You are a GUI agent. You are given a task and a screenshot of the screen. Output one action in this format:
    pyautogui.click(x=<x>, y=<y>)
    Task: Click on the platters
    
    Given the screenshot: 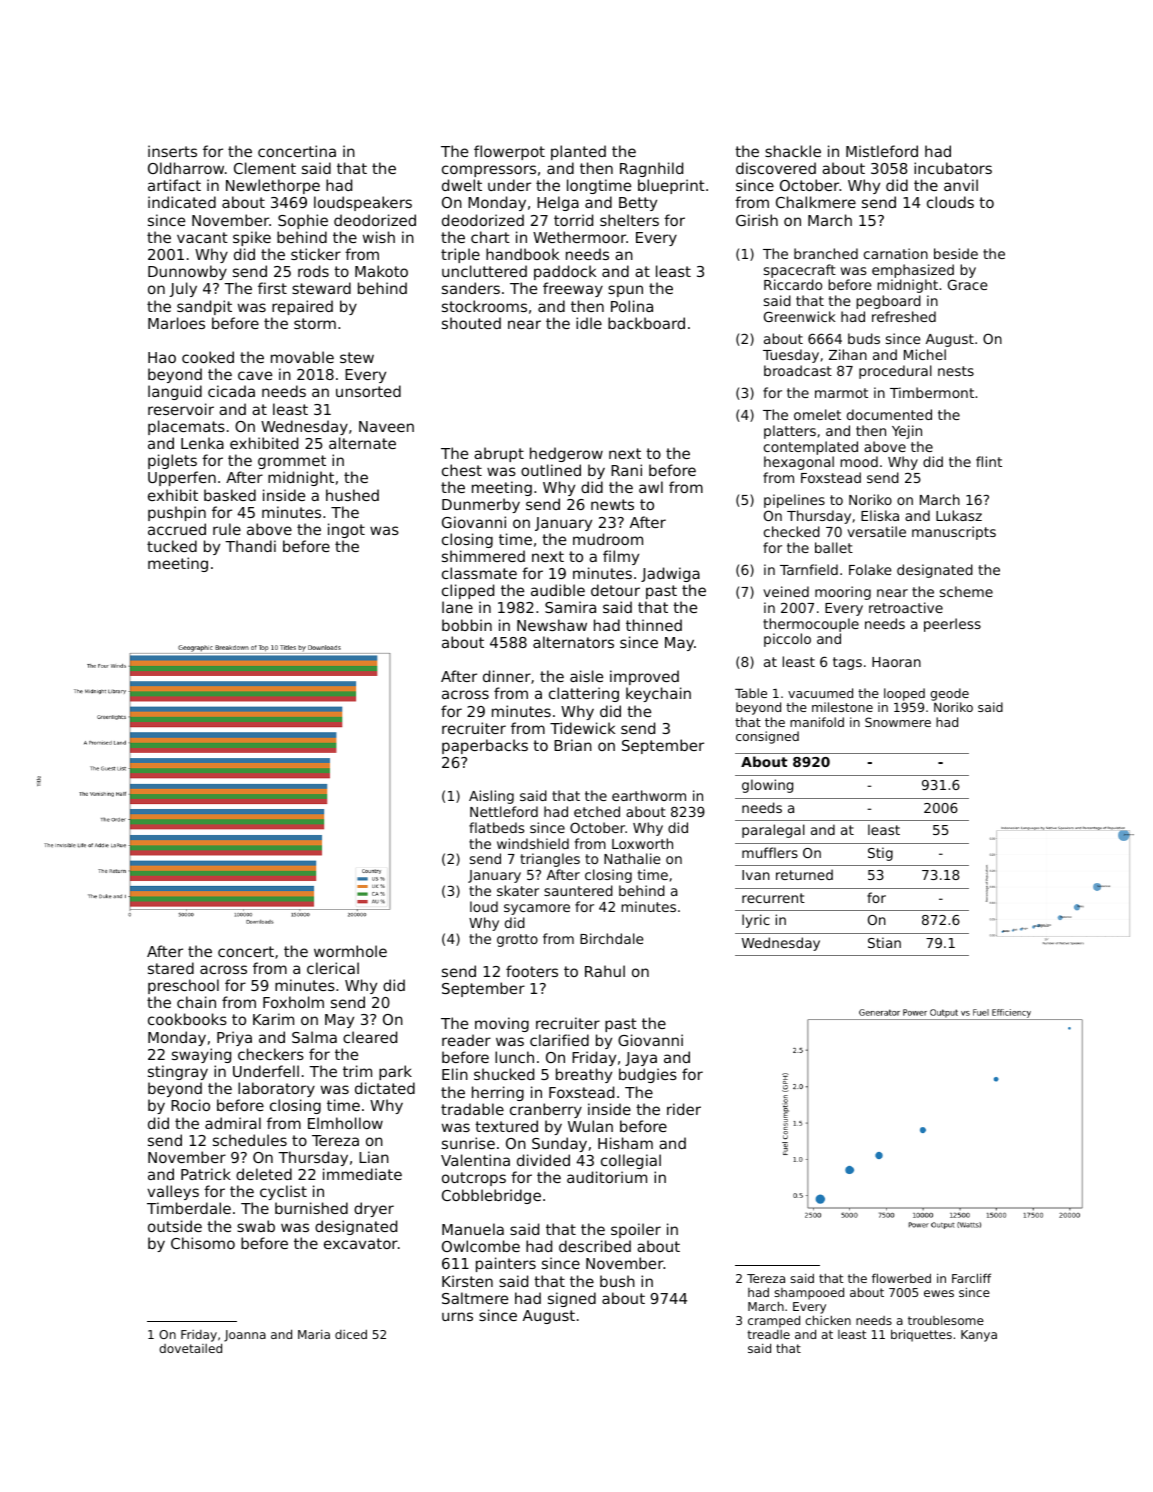 What is the action you would take?
    pyautogui.click(x=790, y=432)
